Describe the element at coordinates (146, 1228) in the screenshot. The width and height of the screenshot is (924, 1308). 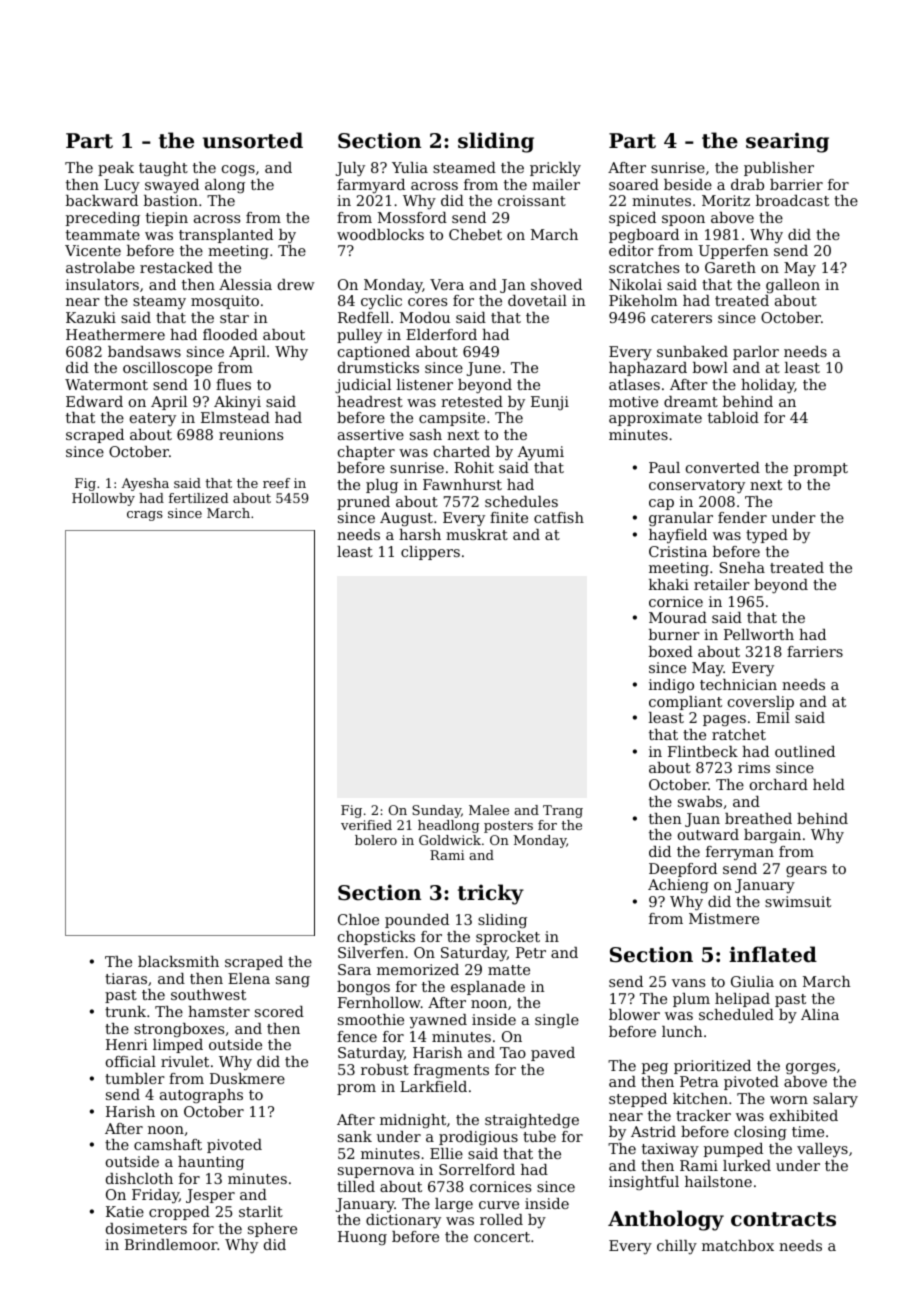
I see `dosimeters` at that location.
